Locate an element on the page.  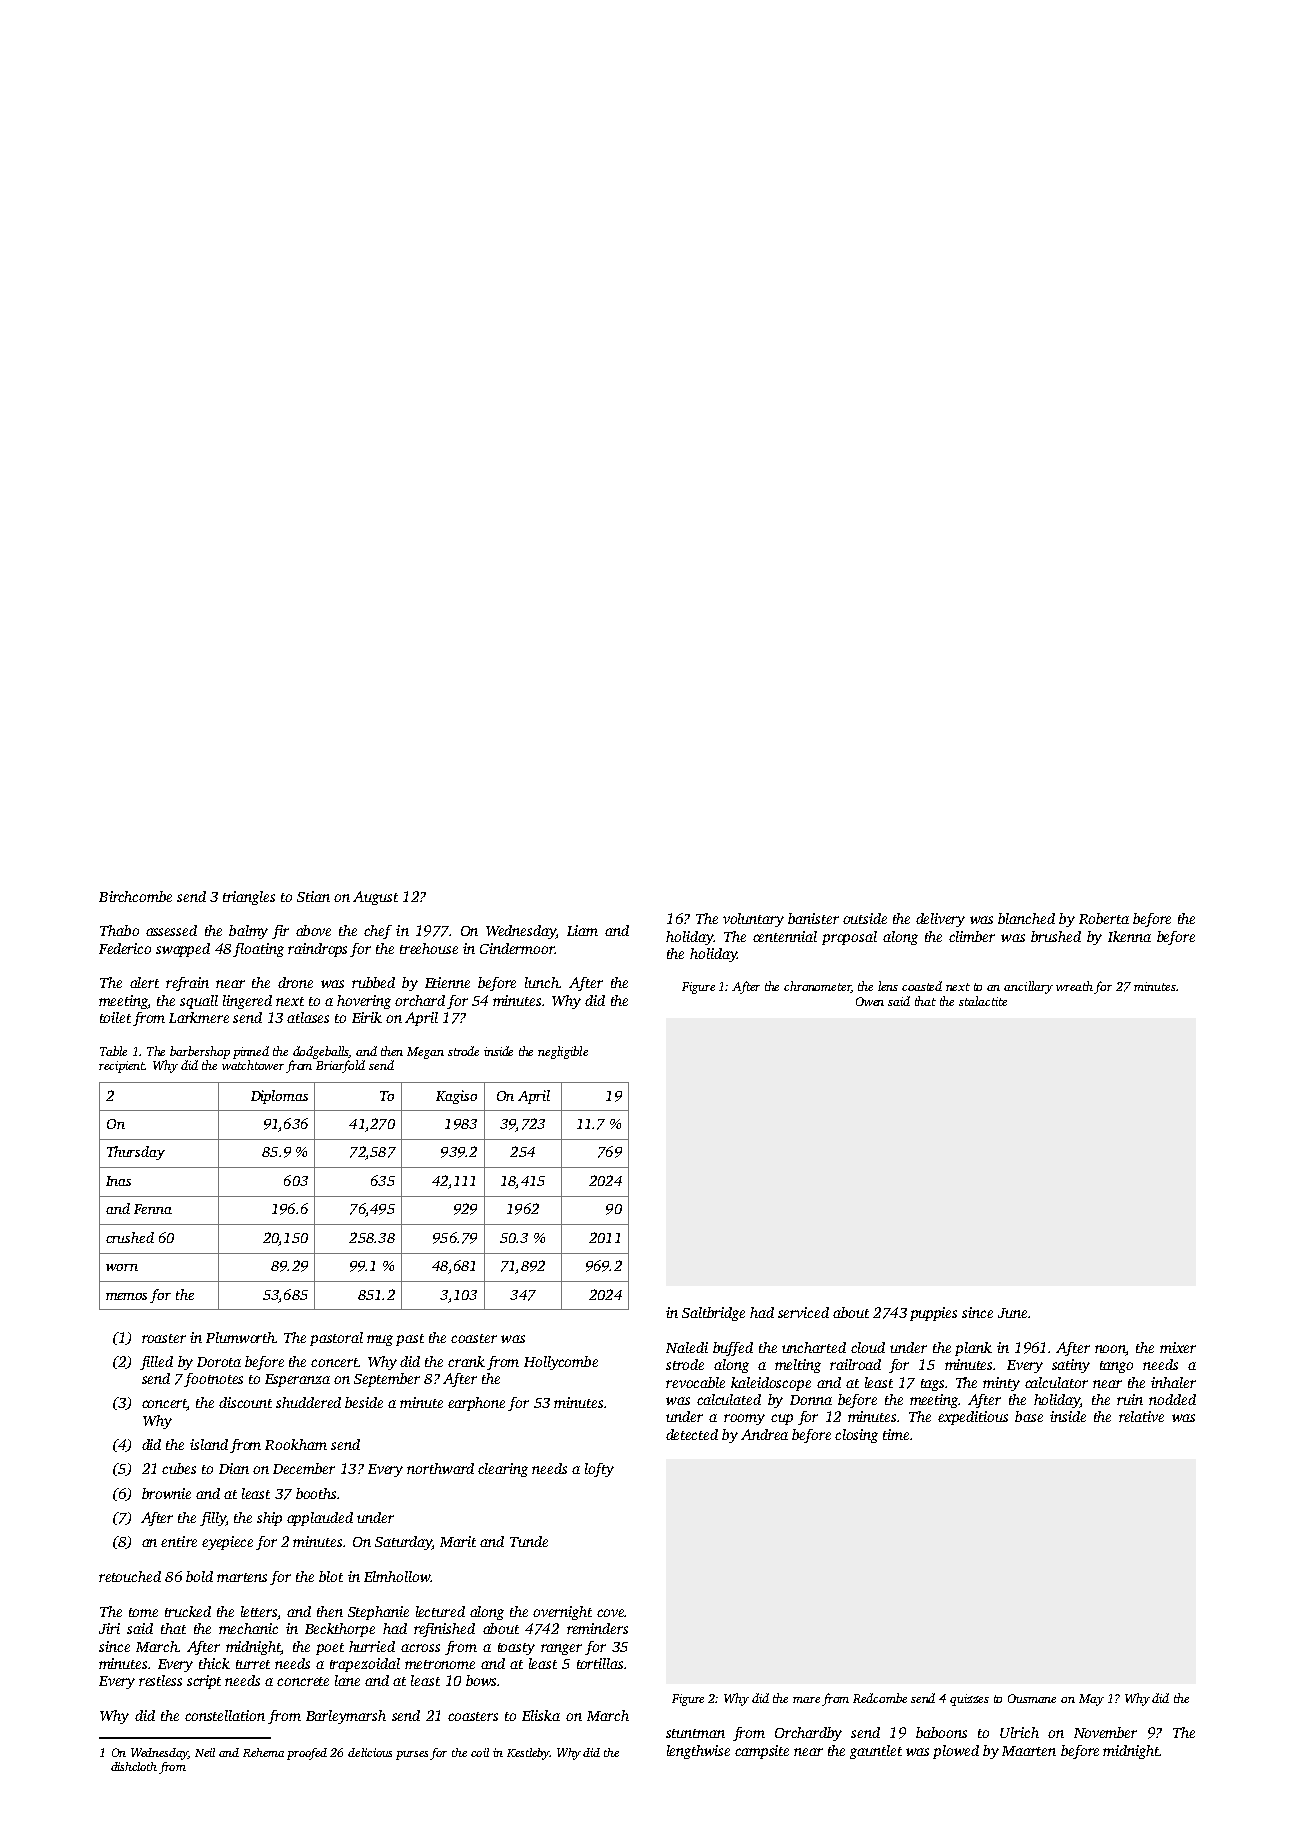
recipient is located at coordinates (122, 1067).
